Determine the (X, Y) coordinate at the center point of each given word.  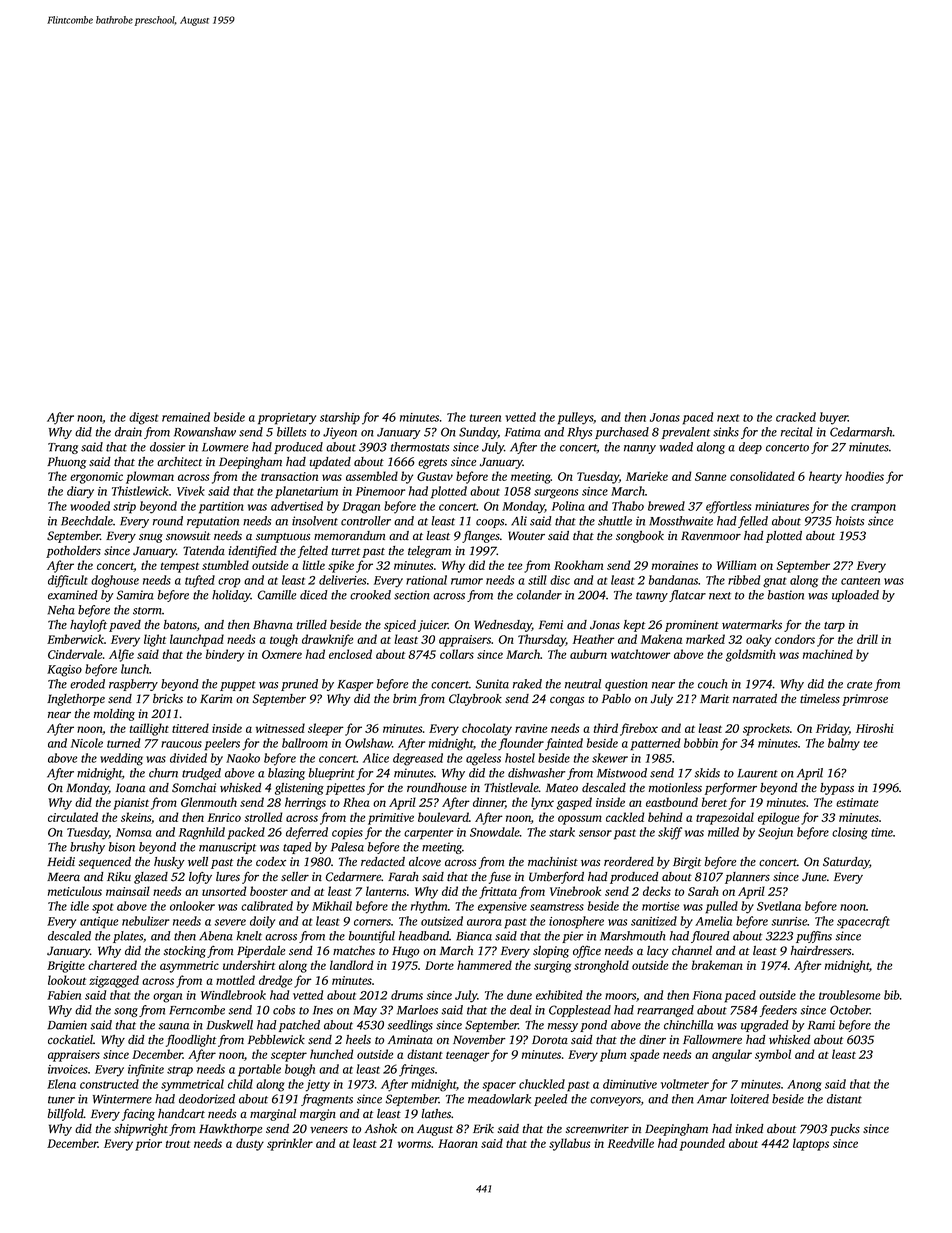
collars (457, 654)
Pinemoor (380, 491)
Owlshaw (368, 743)
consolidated (762, 476)
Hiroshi (875, 728)
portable (259, 1070)
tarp (834, 627)
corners (372, 922)
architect (179, 461)
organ (167, 998)
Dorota (550, 1039)
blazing (286, 774)
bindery (225, 655)
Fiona (707, 995)
